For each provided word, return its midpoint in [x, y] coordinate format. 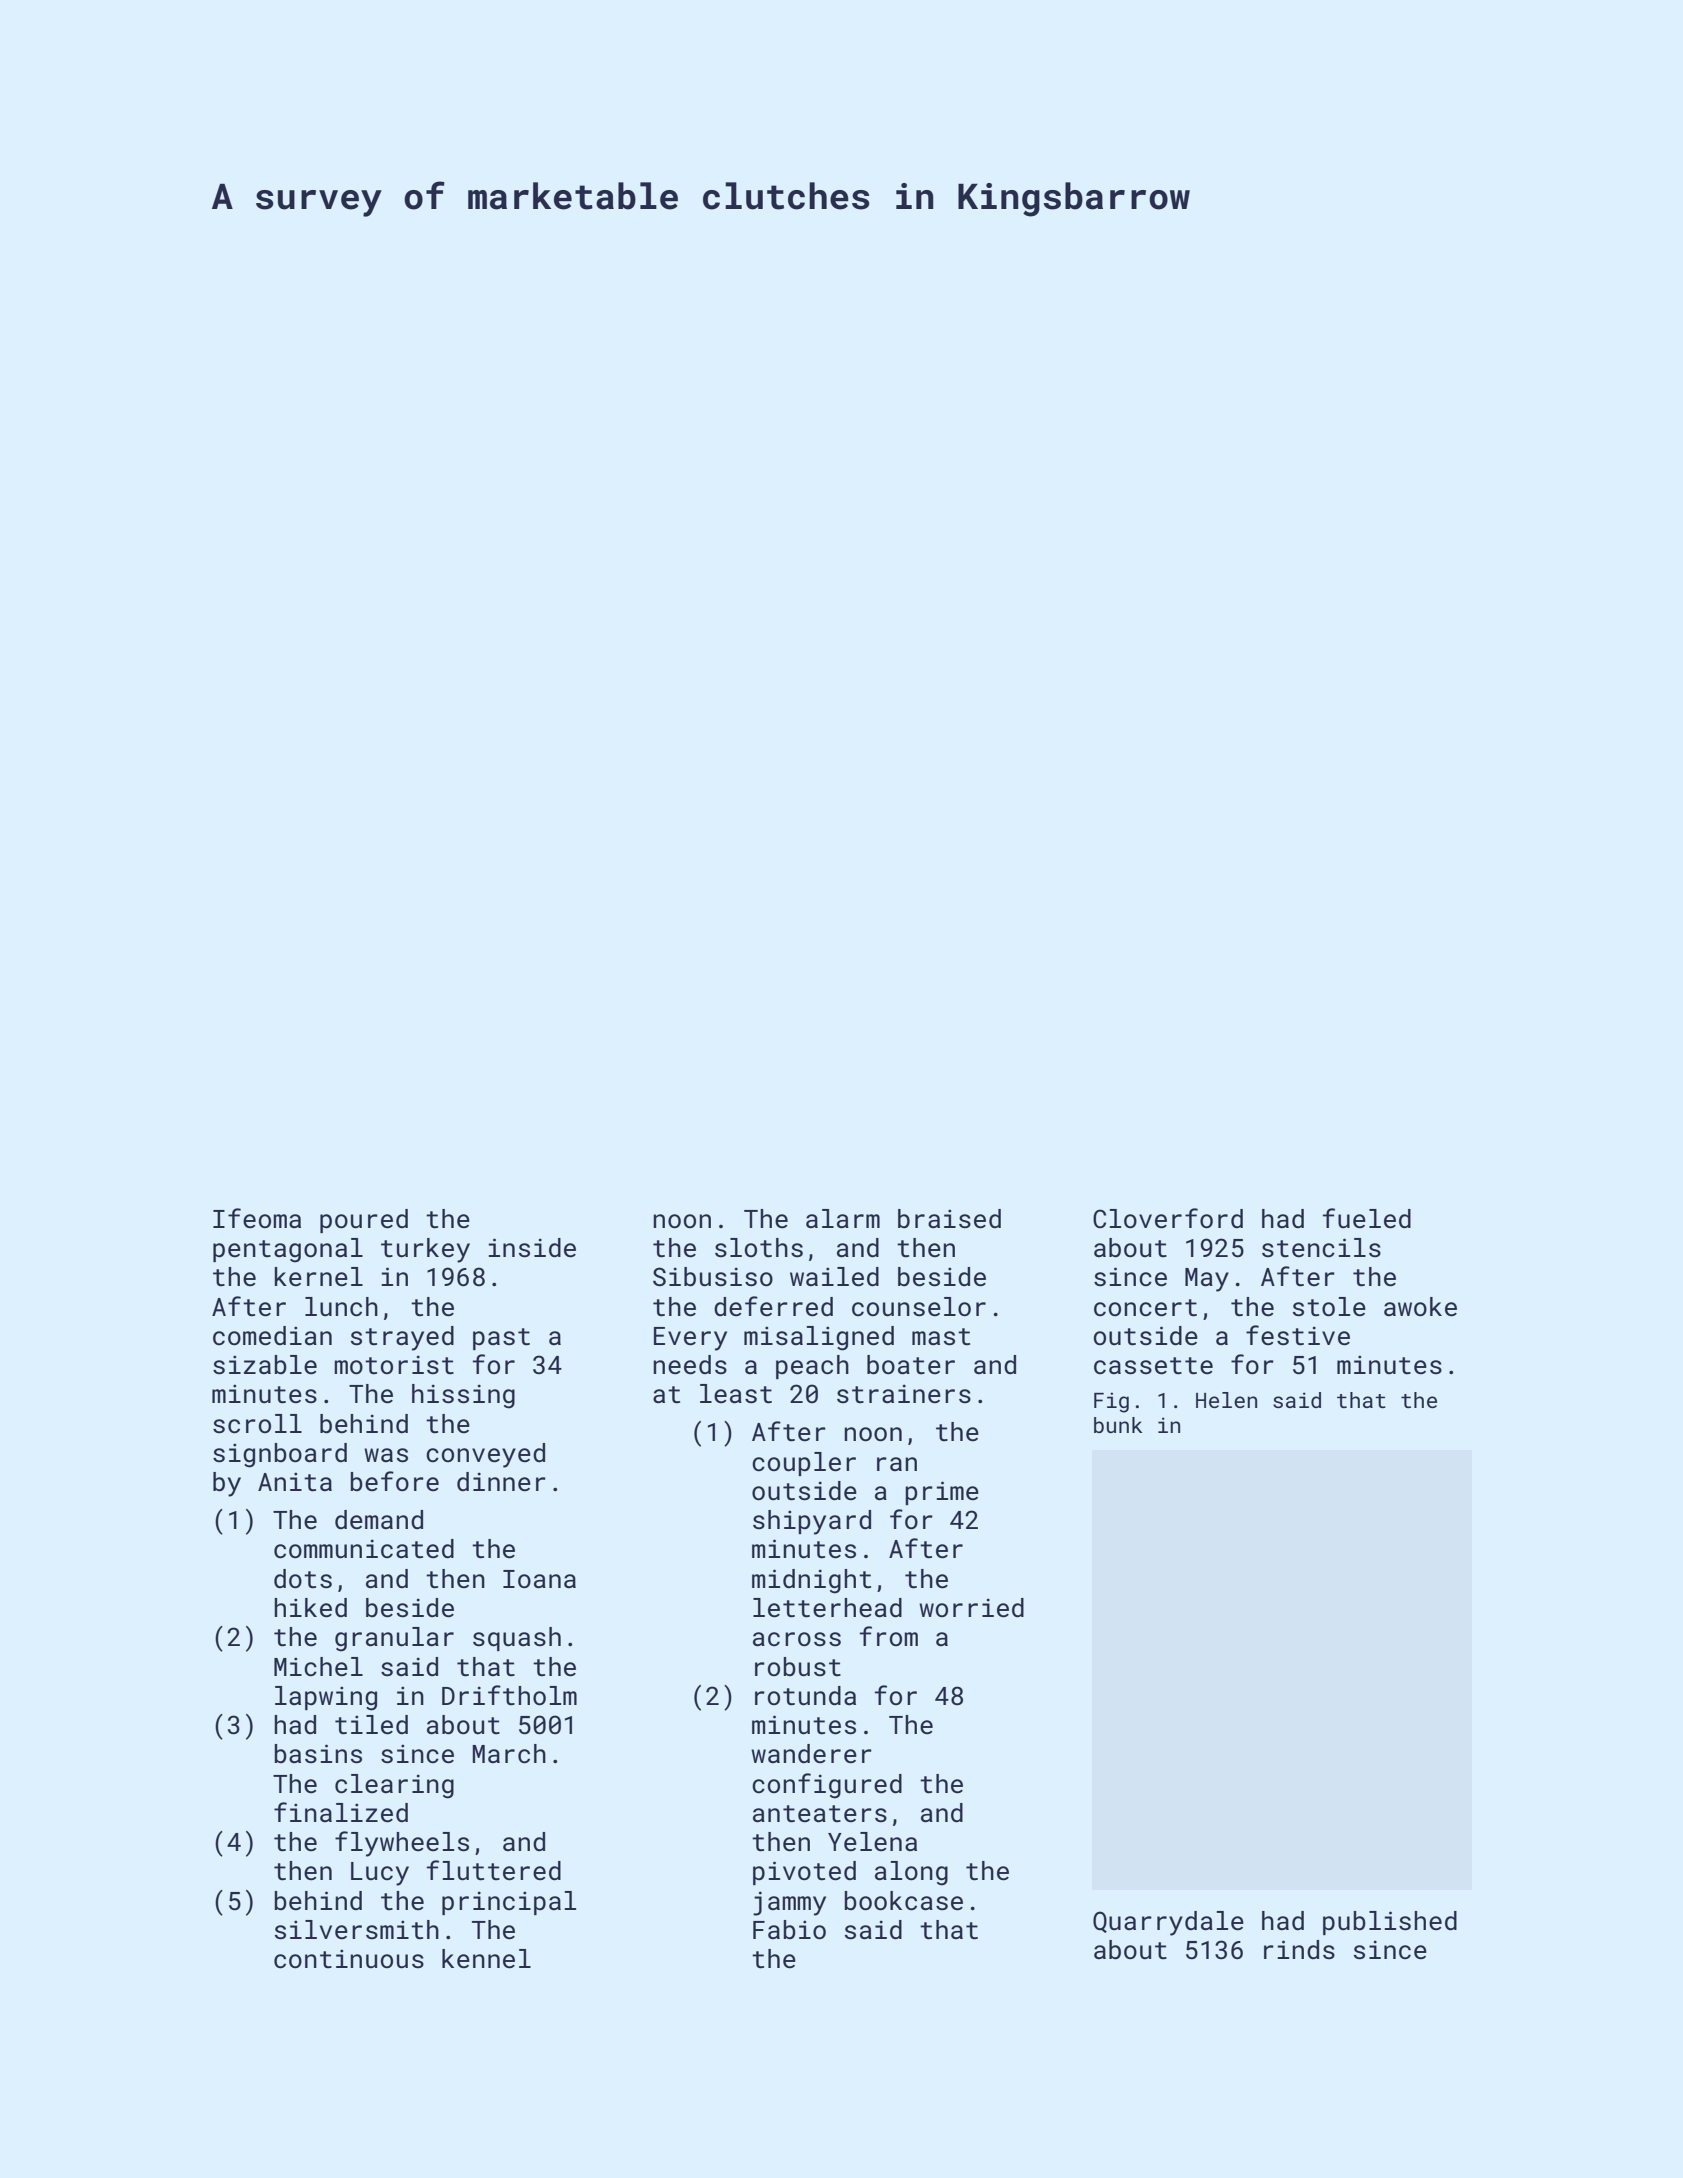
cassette [1153, 1366]
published [1390, 1923]
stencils [1321, 1248]
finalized [341, 1812]
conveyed [485, 1455]
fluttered [494, 1870]
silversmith [357, 1930]
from [889, 1636]
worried [971, 1608]
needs [690, 1365]
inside [532, 1248]
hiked [310, 1608]
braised [949, 1219]
